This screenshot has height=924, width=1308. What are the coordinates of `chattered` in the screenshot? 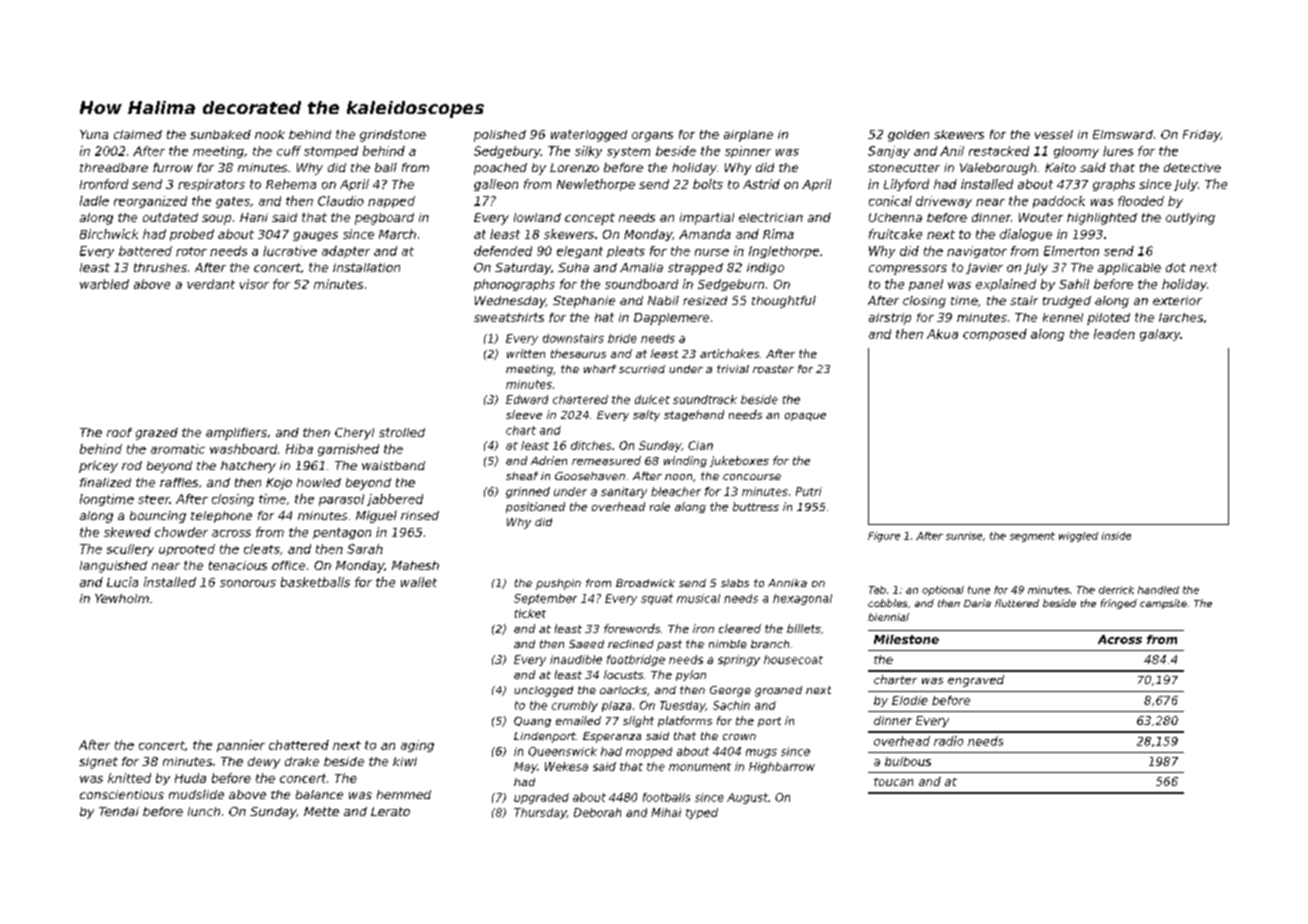 It's located at (299, 745).
